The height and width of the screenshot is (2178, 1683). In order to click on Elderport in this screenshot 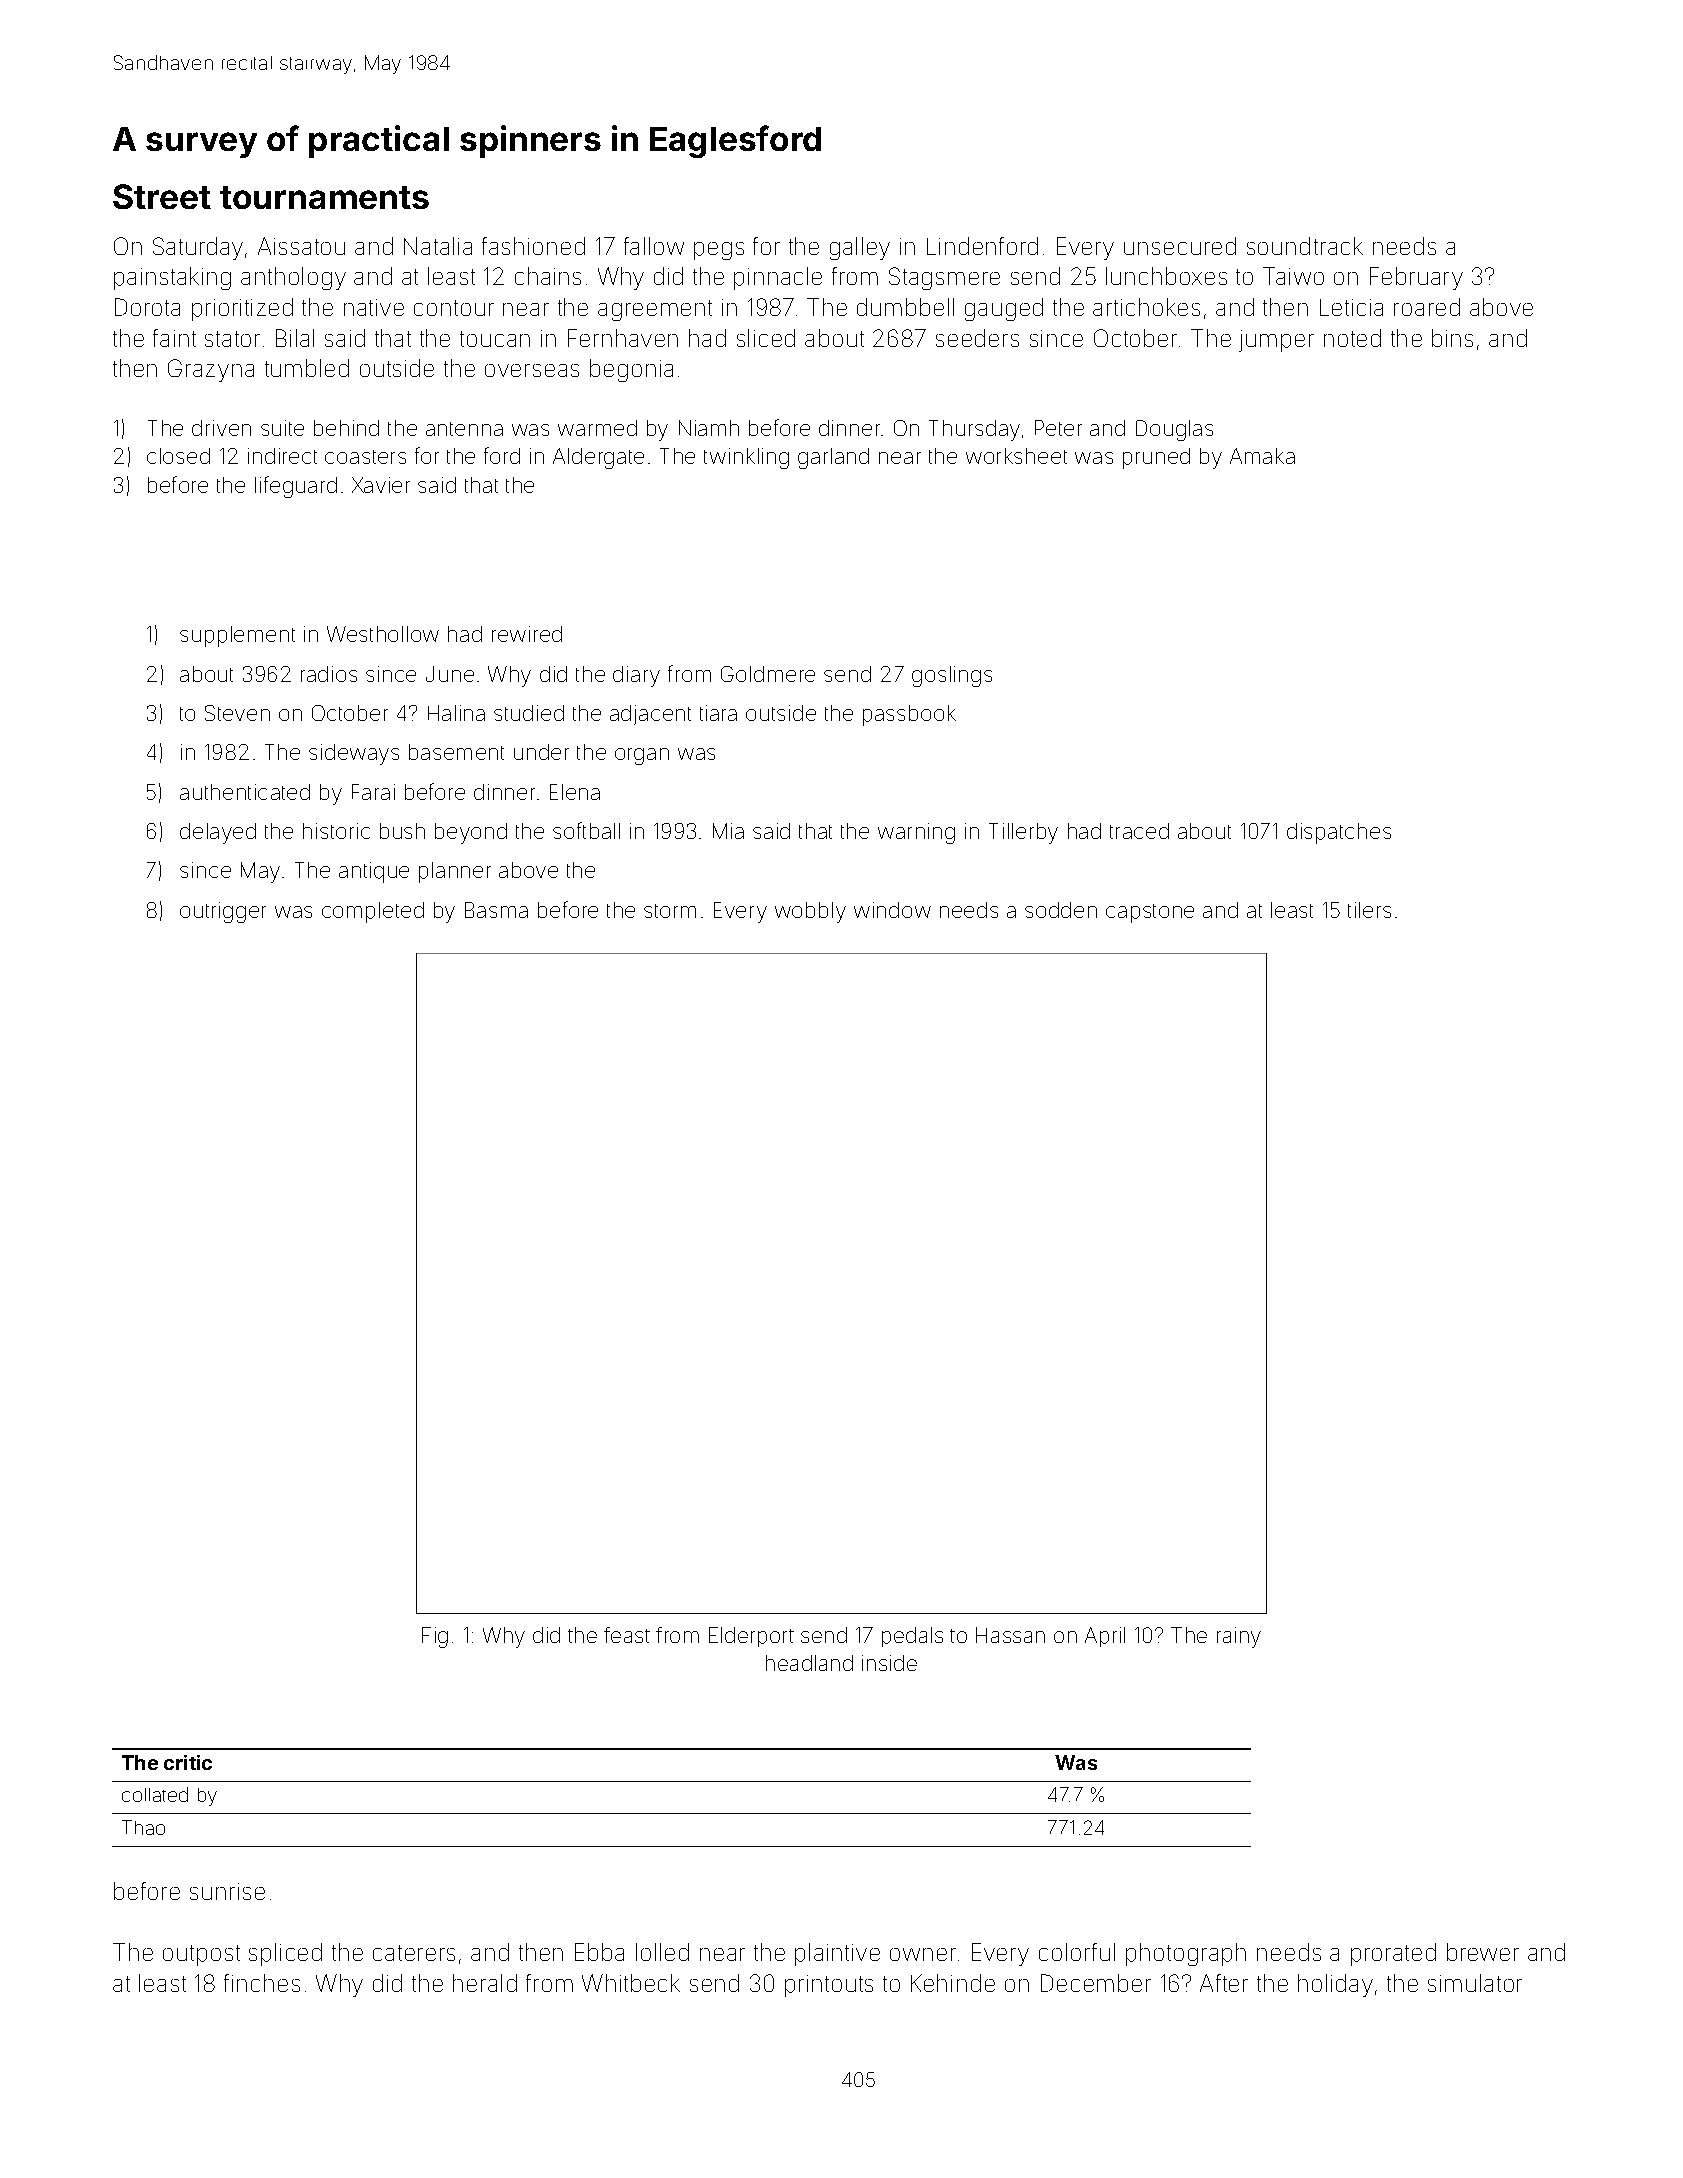, I will do `click(751, 1637)`.
